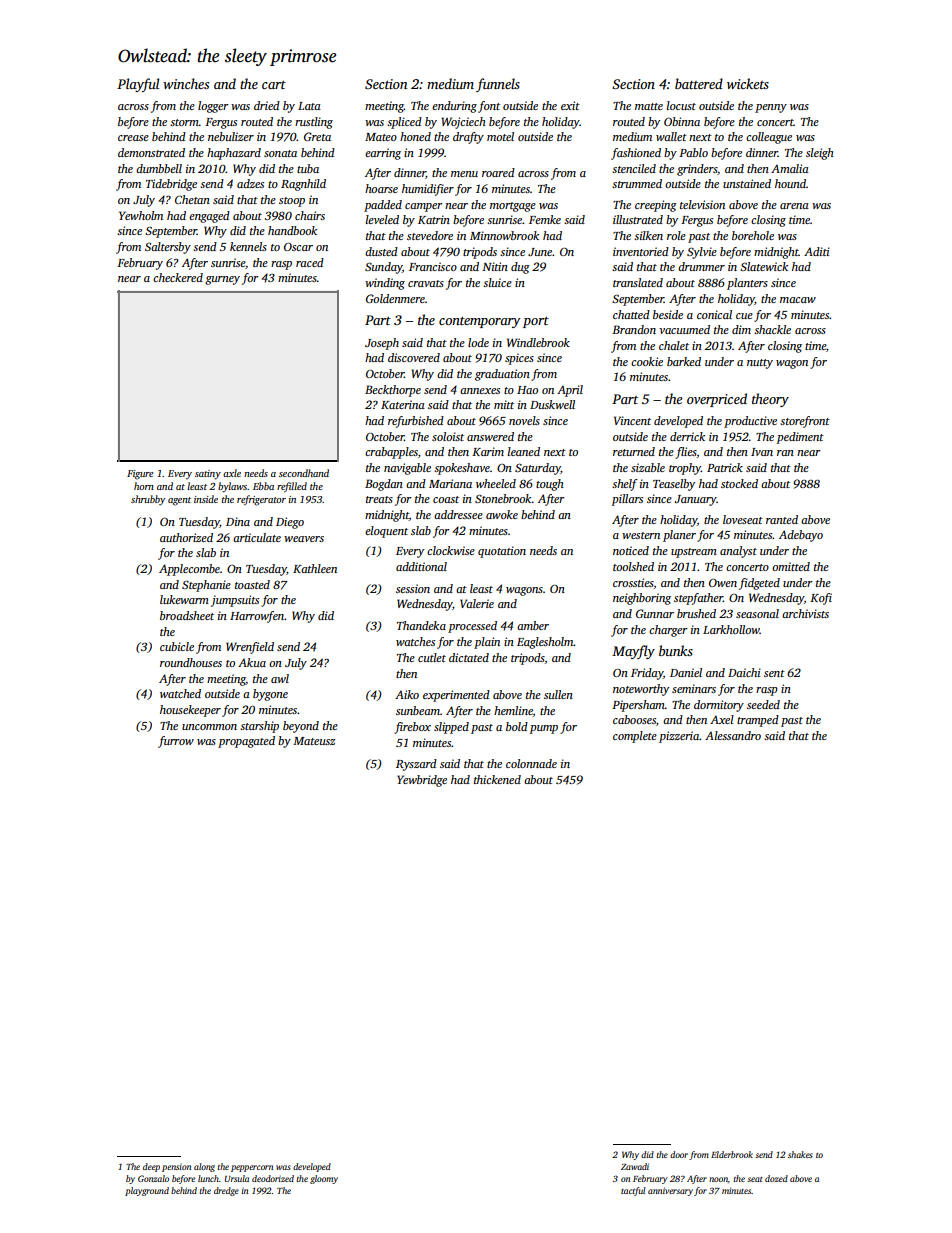 The height and width of the document is (1233, 952). Describe the element at coordinates (674, 345) in the document. I see `chalet` at that location.
